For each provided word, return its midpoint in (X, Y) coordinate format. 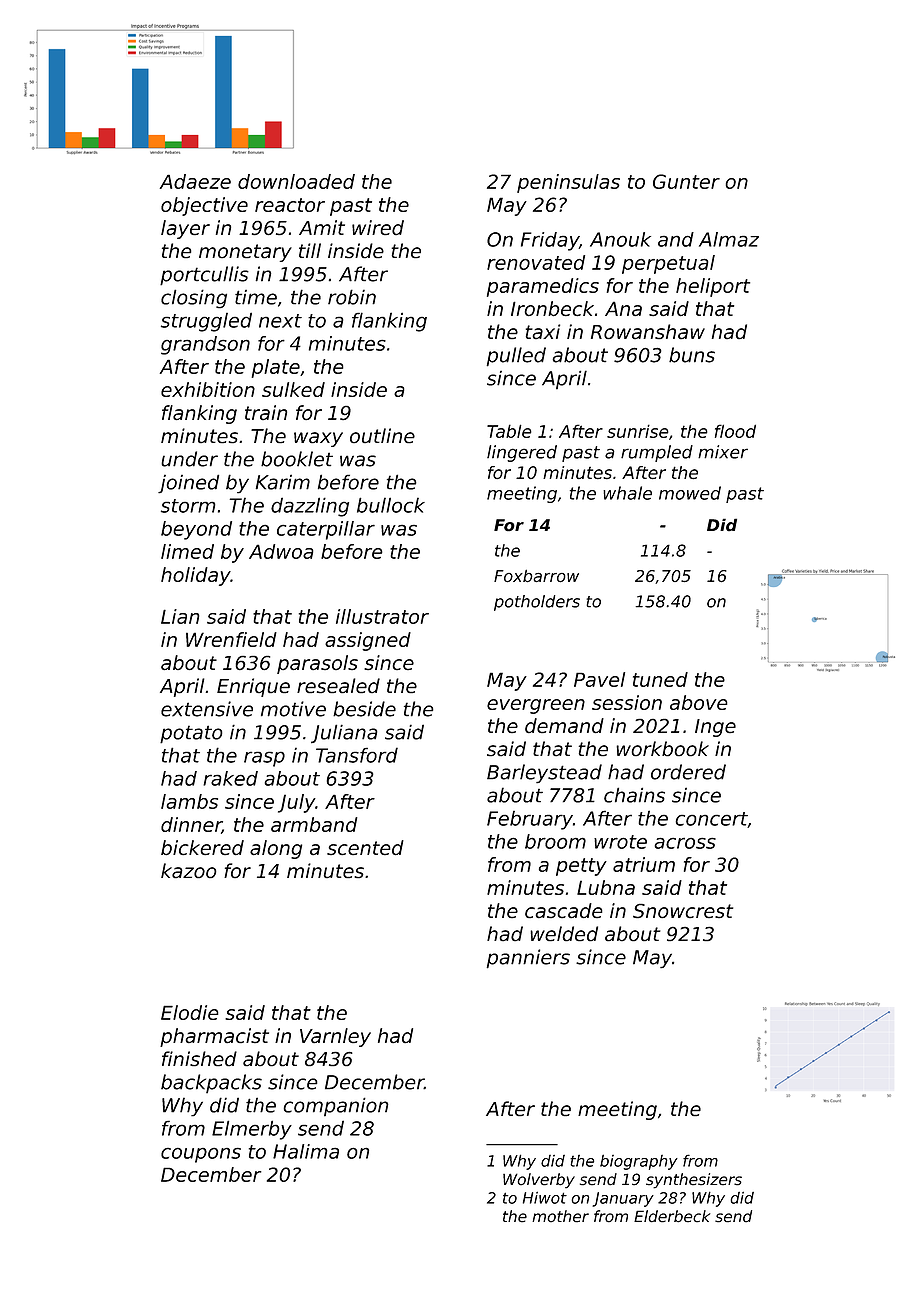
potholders (537, 603)
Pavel (599, 679)
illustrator (382, 616)
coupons (201, 1155)
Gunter (686, 181)
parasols (317, 664)
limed (187, 551)
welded (564, 934)
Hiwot (545, 1197)
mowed (690, 493)
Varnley (335, 1037)
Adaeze (195, 181)
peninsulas (568, 183)
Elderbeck (672, 1216)
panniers (528, 959)
